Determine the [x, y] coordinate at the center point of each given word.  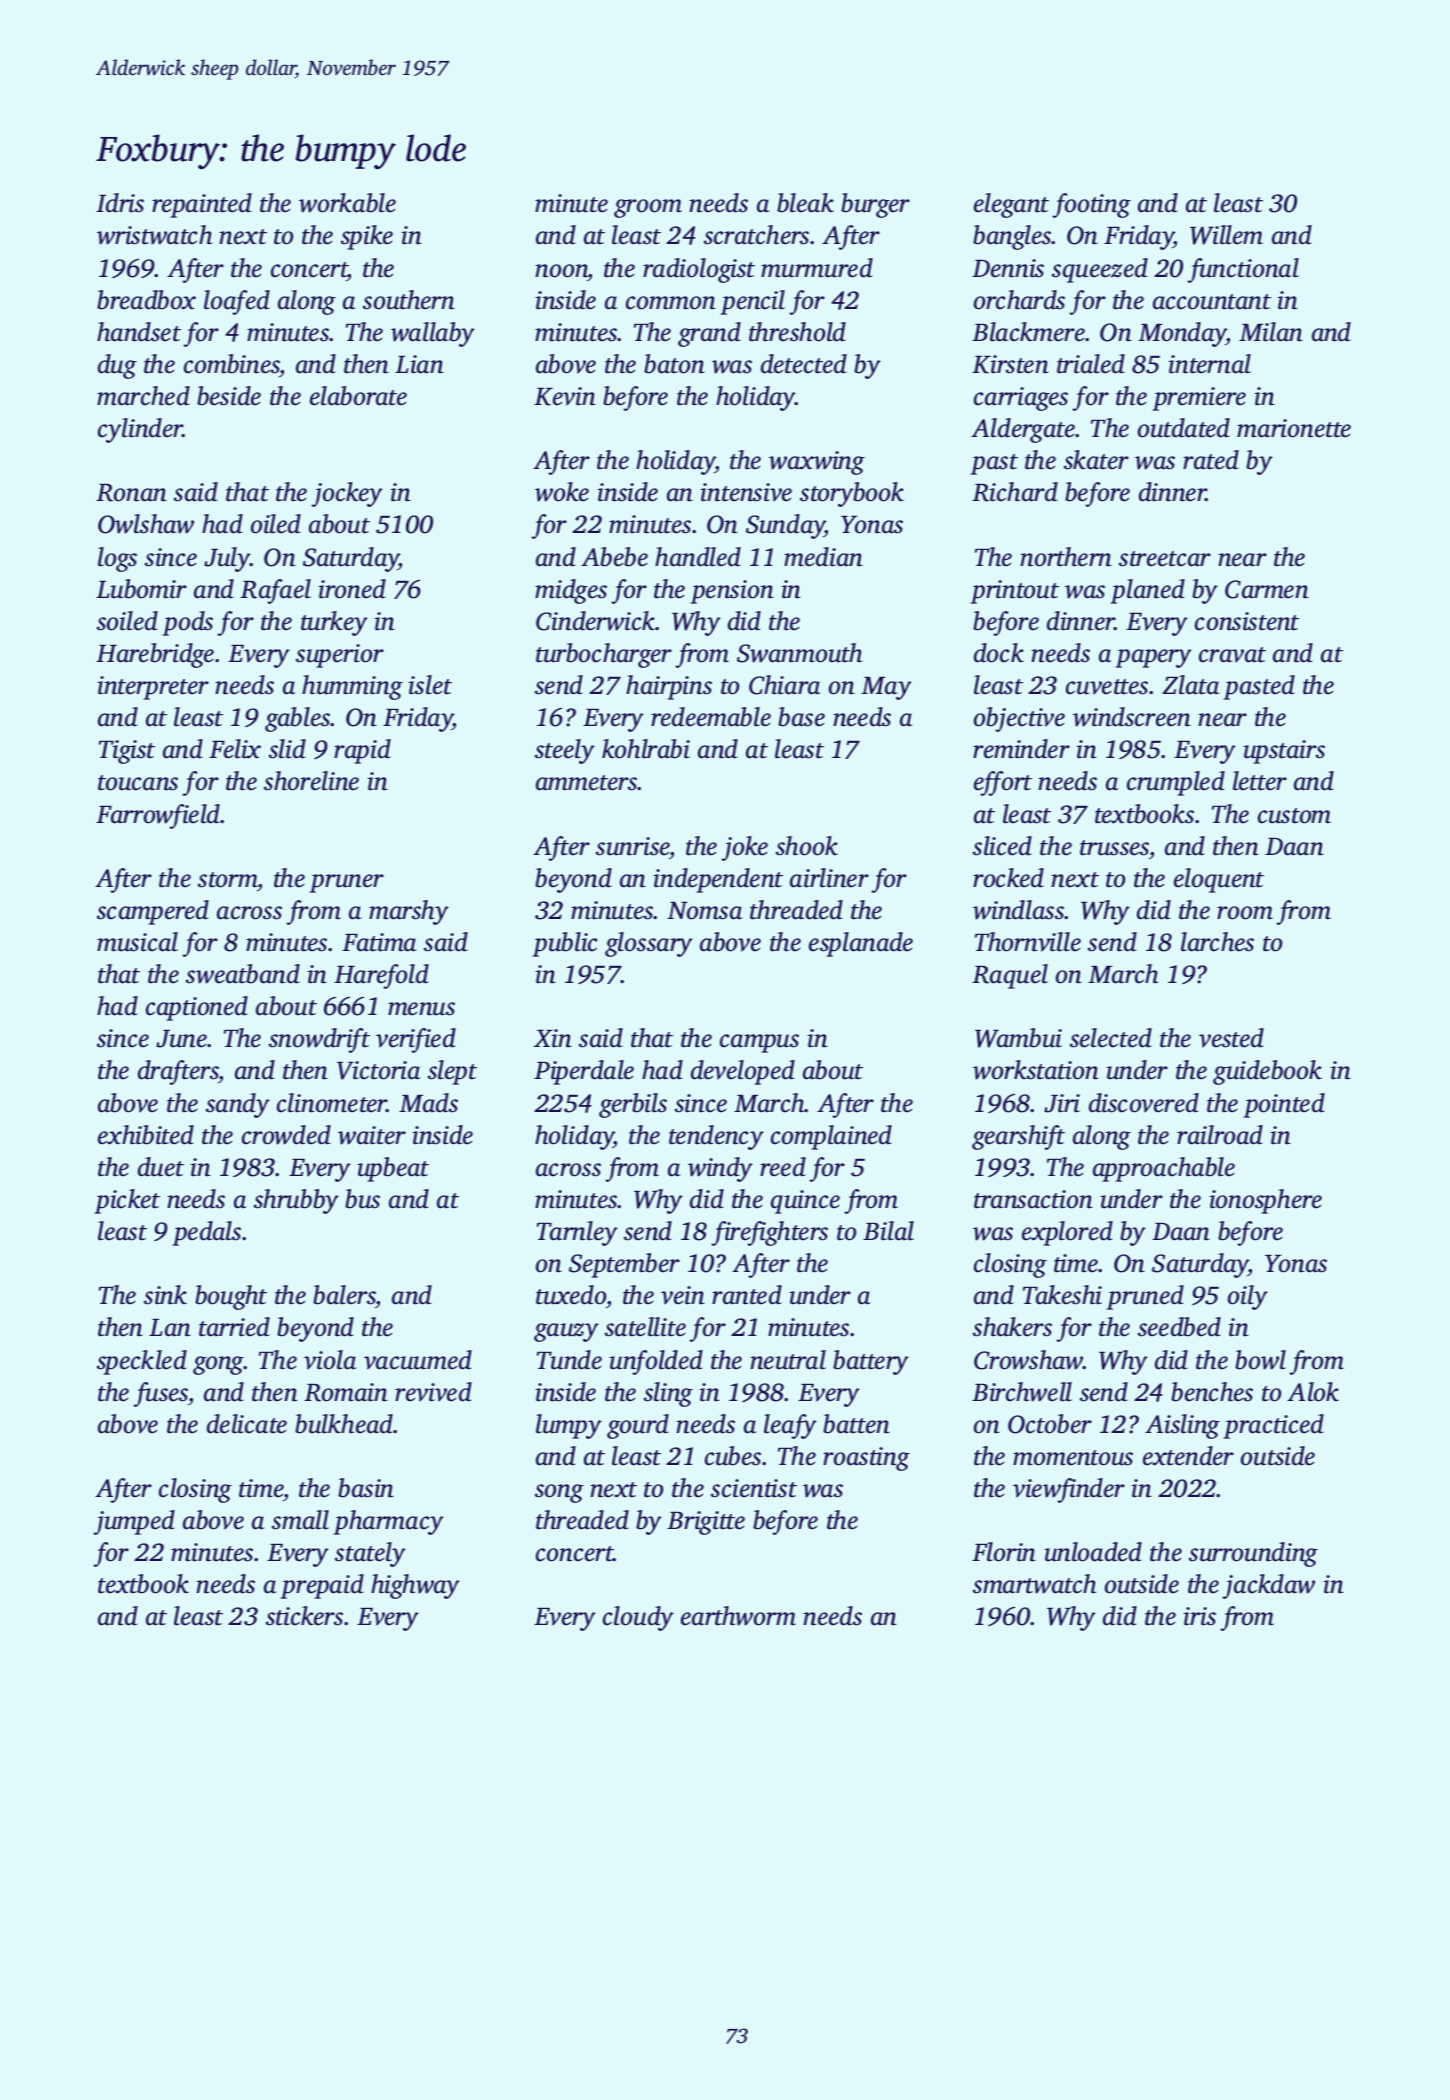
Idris [120, 203]
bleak [805, 203]
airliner [829, 878]
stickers [304, 1616]
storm [228, 880]
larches [1217, 942]
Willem [1226, 235]
